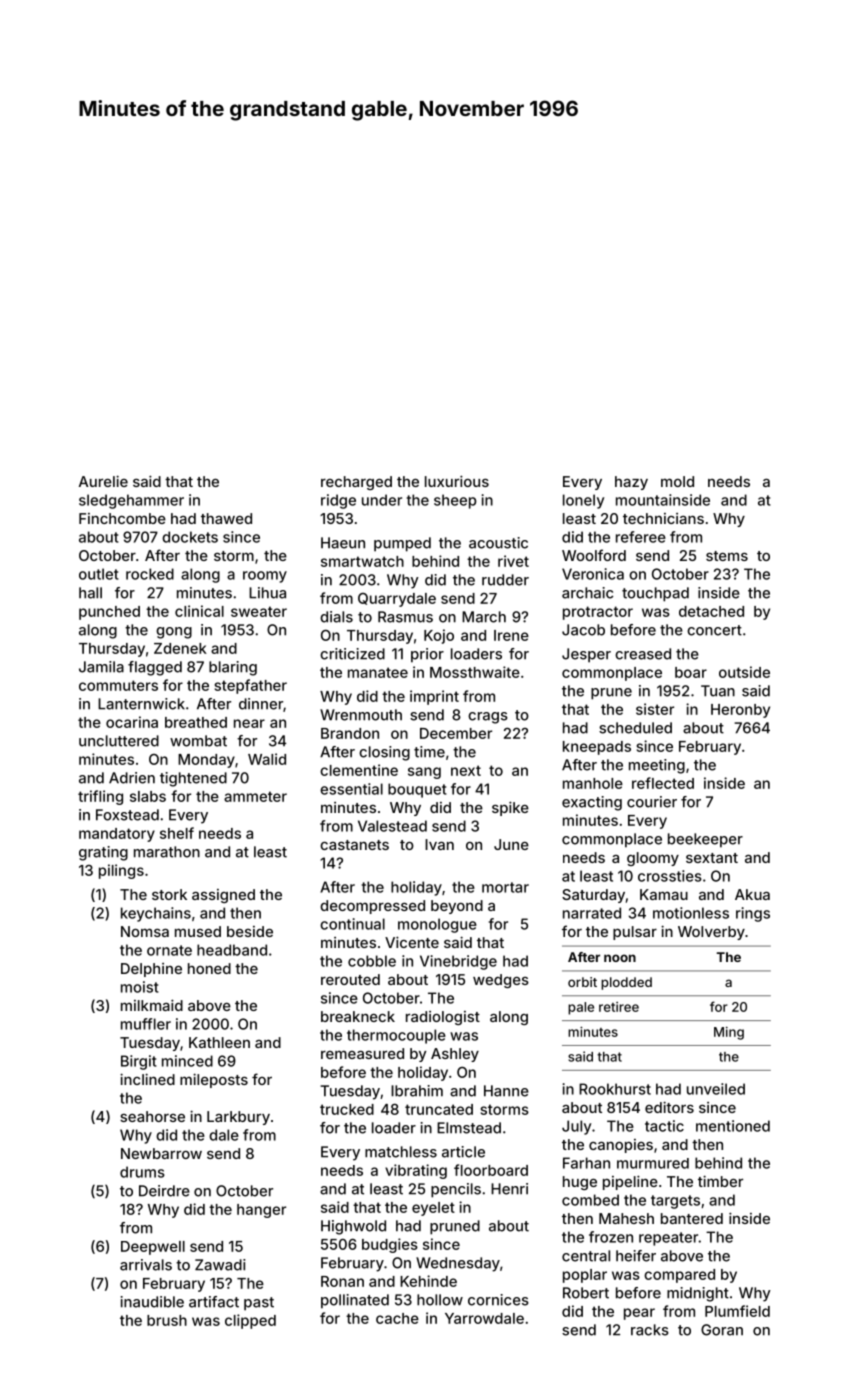  I want to click on Adrien, so click(132, 778).
